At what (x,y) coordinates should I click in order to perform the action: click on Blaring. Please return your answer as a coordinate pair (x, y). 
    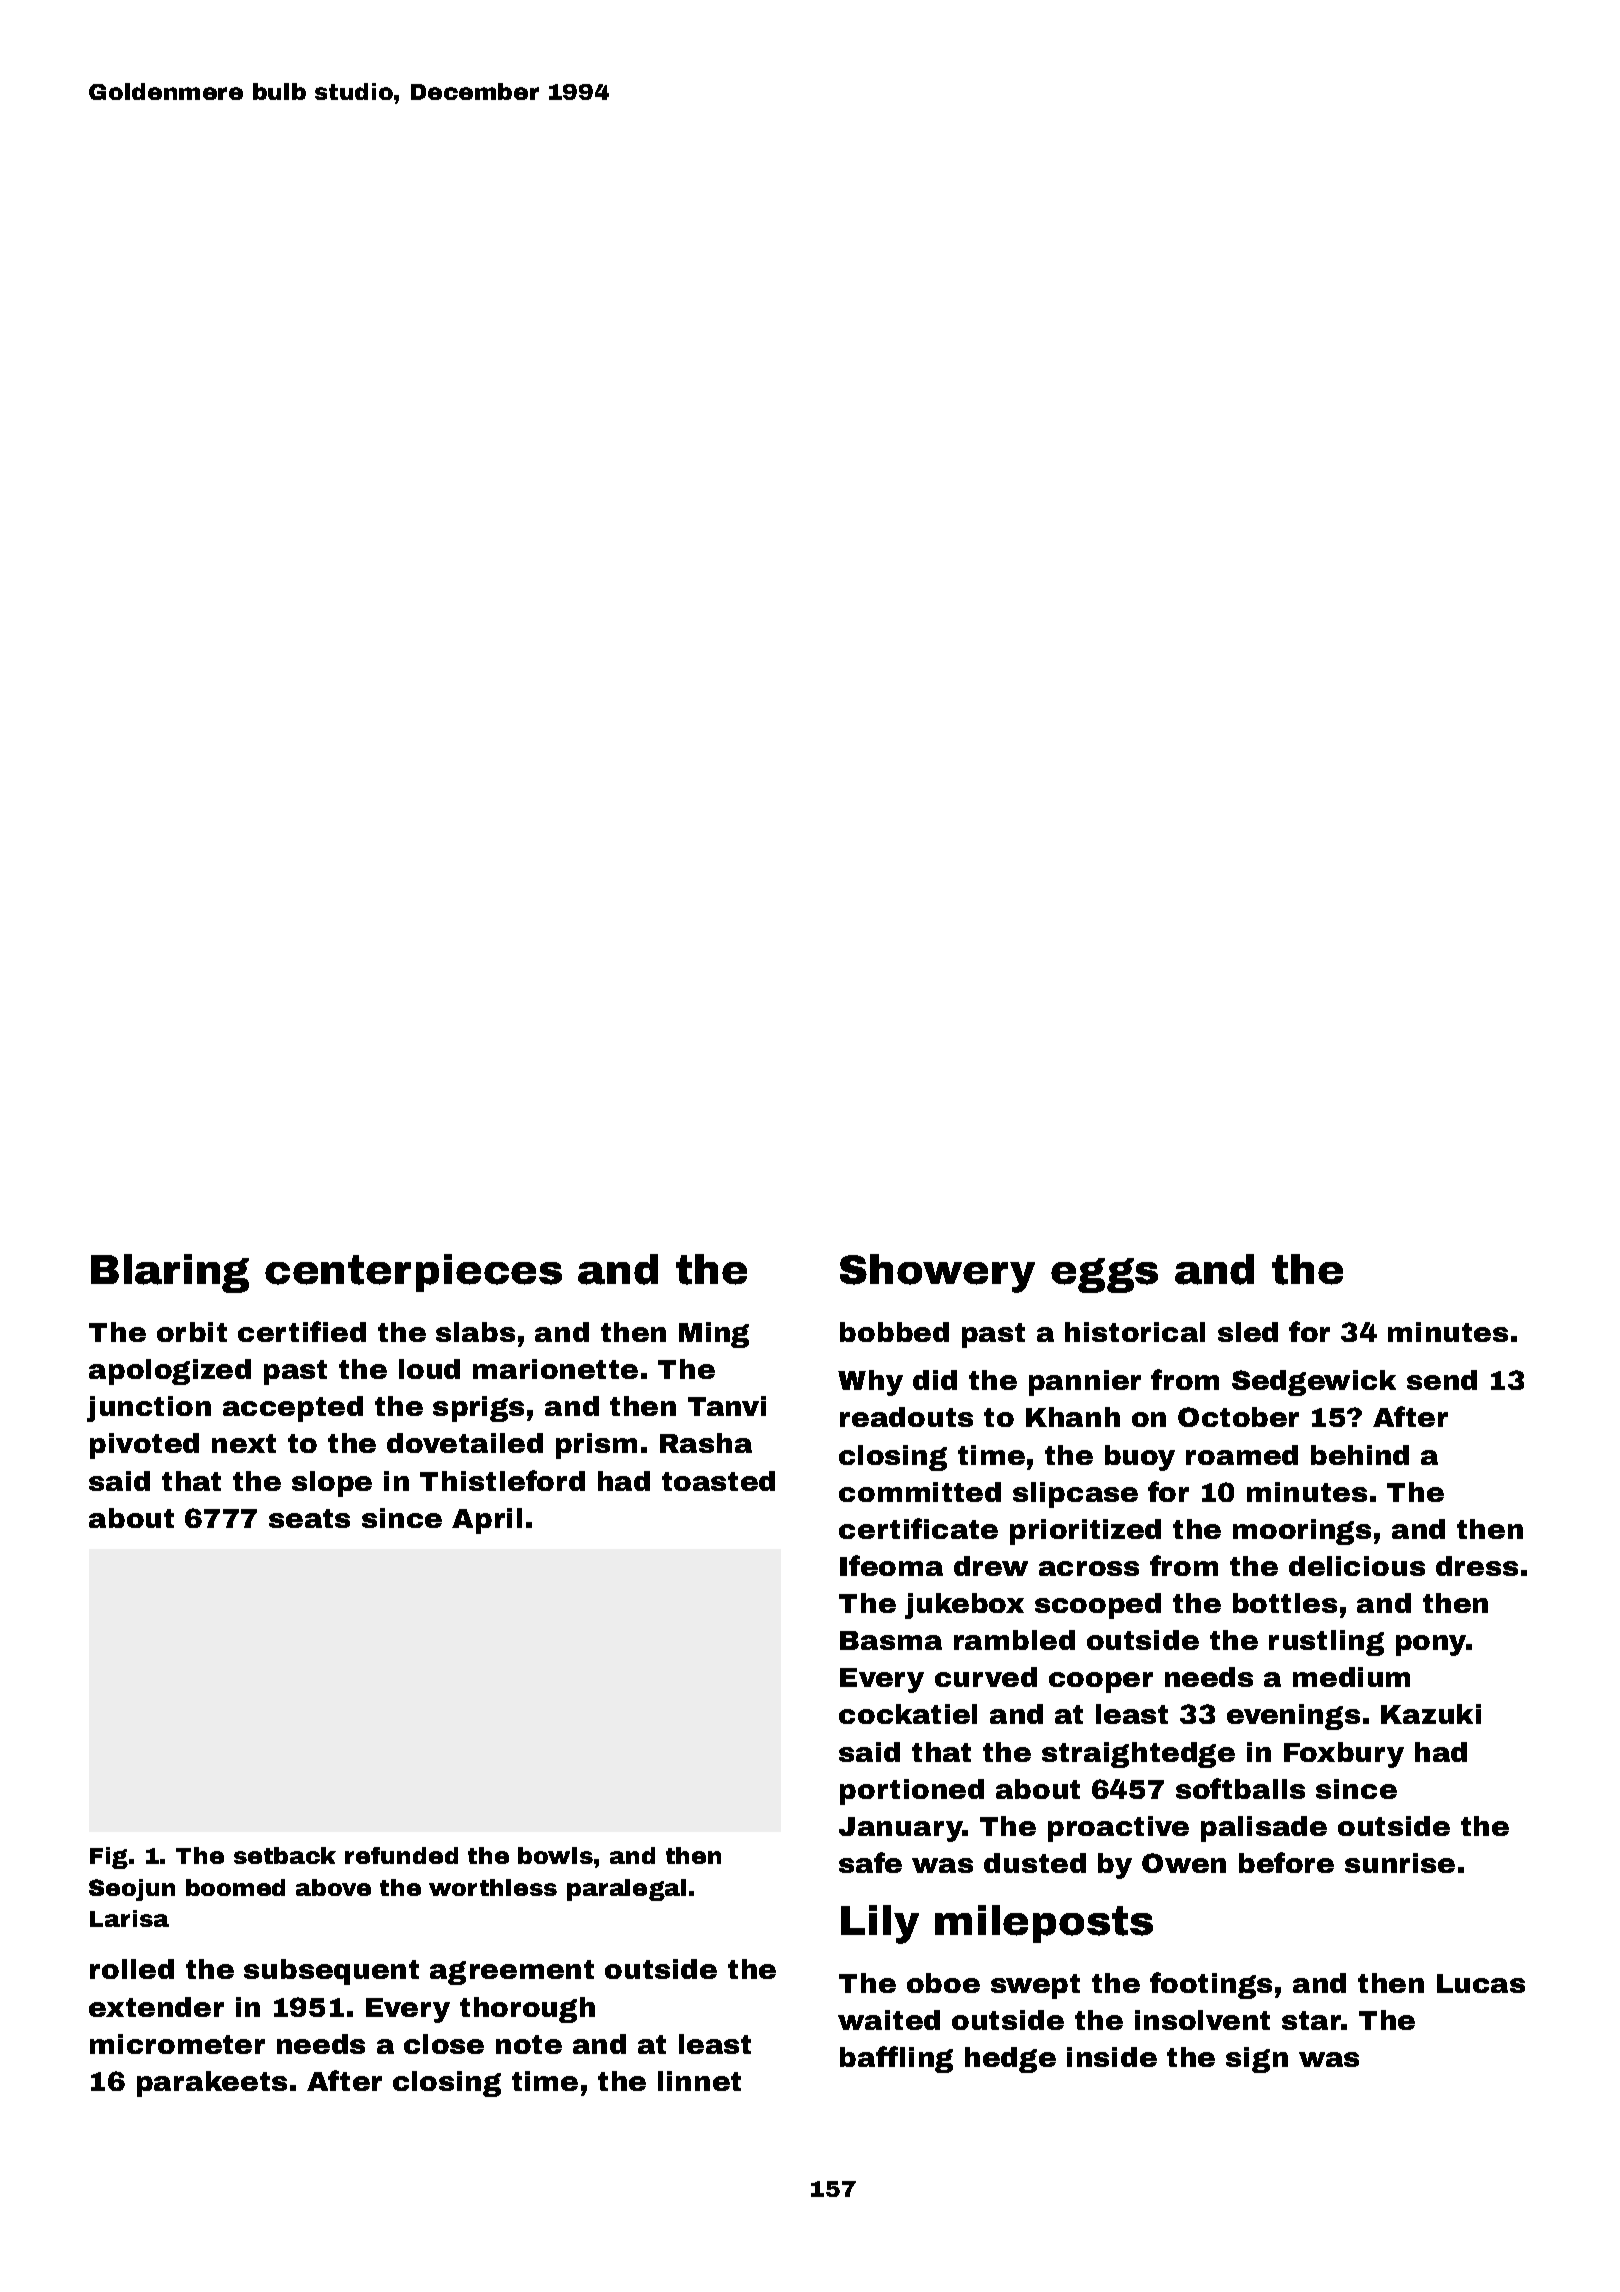
    Looking at the image, I should click on (170, 1273).
